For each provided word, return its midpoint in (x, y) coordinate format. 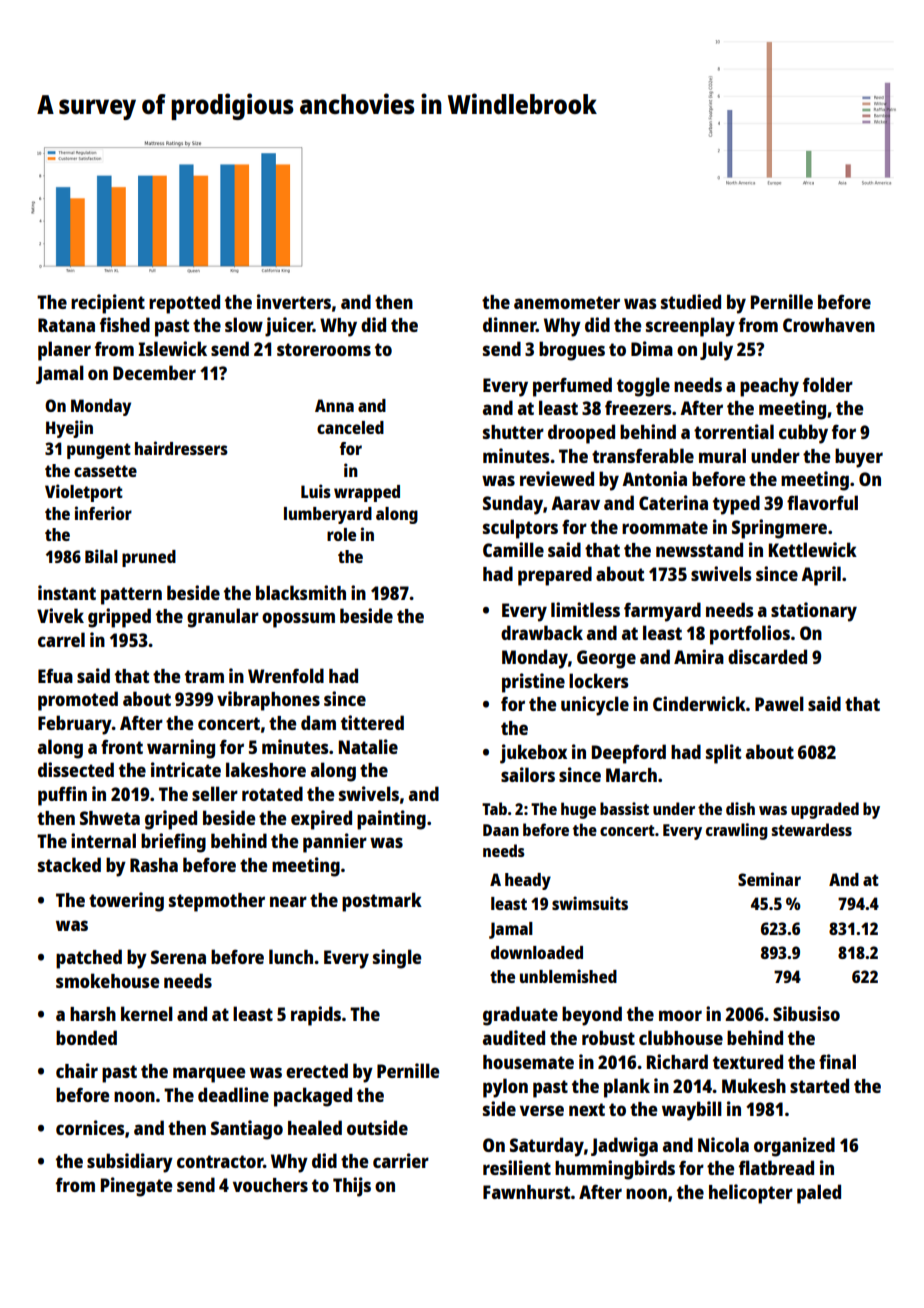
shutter (513, 432)
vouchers (270, 1185)
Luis (316, 491)
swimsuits (590, 903)
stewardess (811, 829)
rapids (316, 1016)
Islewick (173, 348)
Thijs (352, 1187)
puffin (62, 796)
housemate (528, 1062)
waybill (692, 1111)
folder (828, 384)
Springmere (779, 529)
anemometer (567, 302)
